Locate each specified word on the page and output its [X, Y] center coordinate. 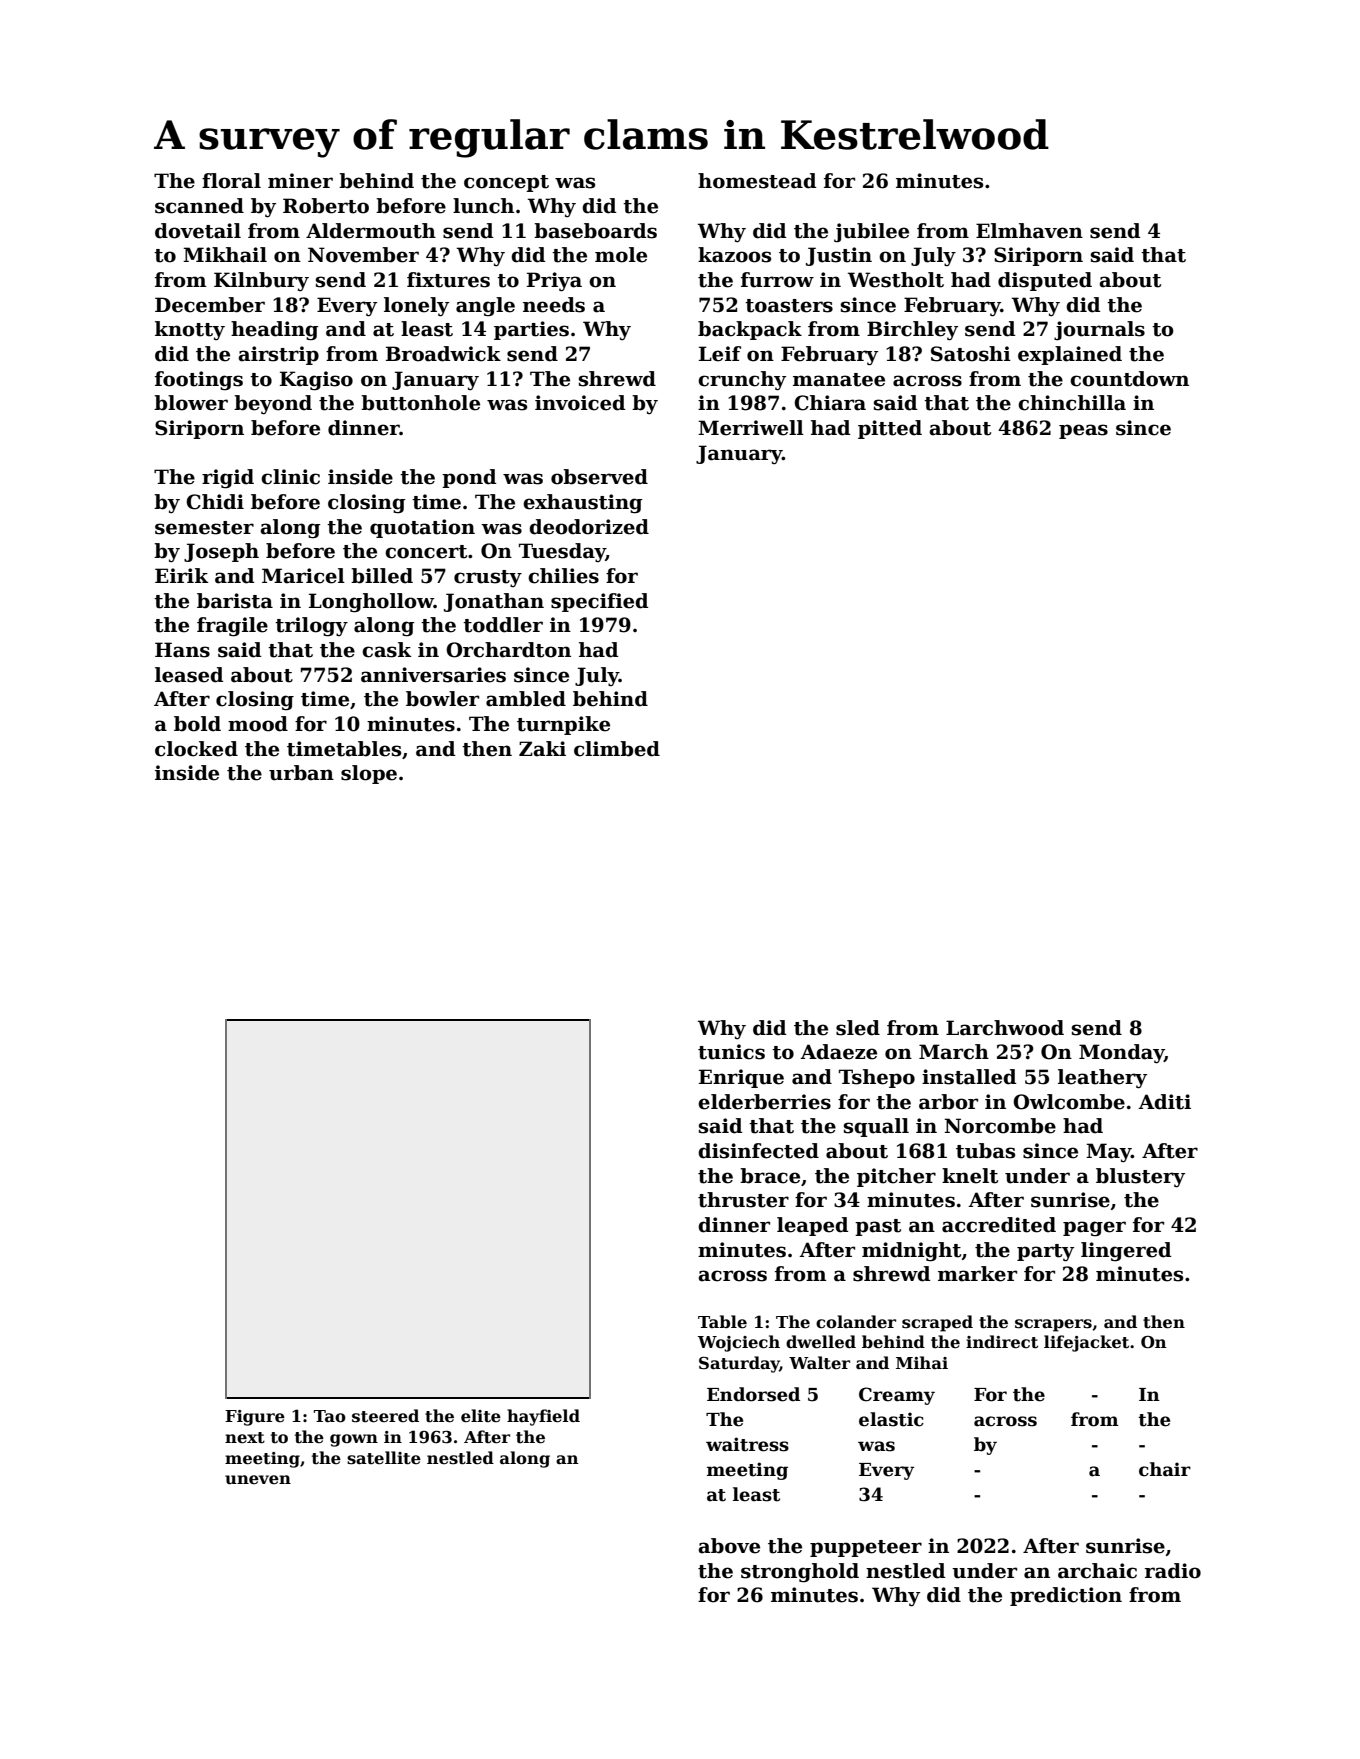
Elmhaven [1029, 231]
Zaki [542, 749]
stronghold [800, 1573]
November [363, 255]
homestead [757, 181]
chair [1165, 1469]
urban [301, 773]
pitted [890, 429]
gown [354, 1440]
